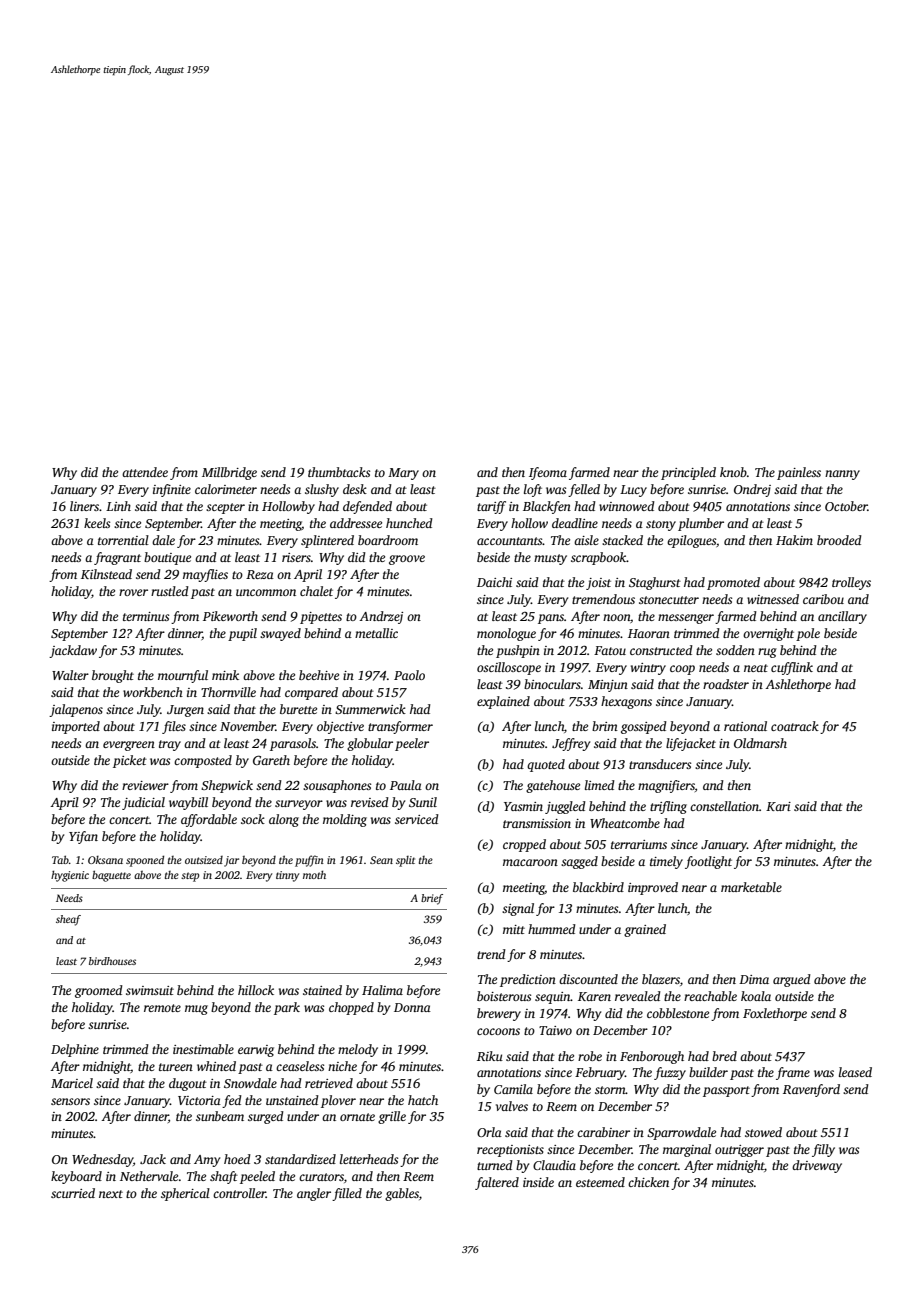 This screenshot has width=924, height=1308. Describe the element at coordinates (167, 558) in the screenshot. I see `boutique` at that location.
